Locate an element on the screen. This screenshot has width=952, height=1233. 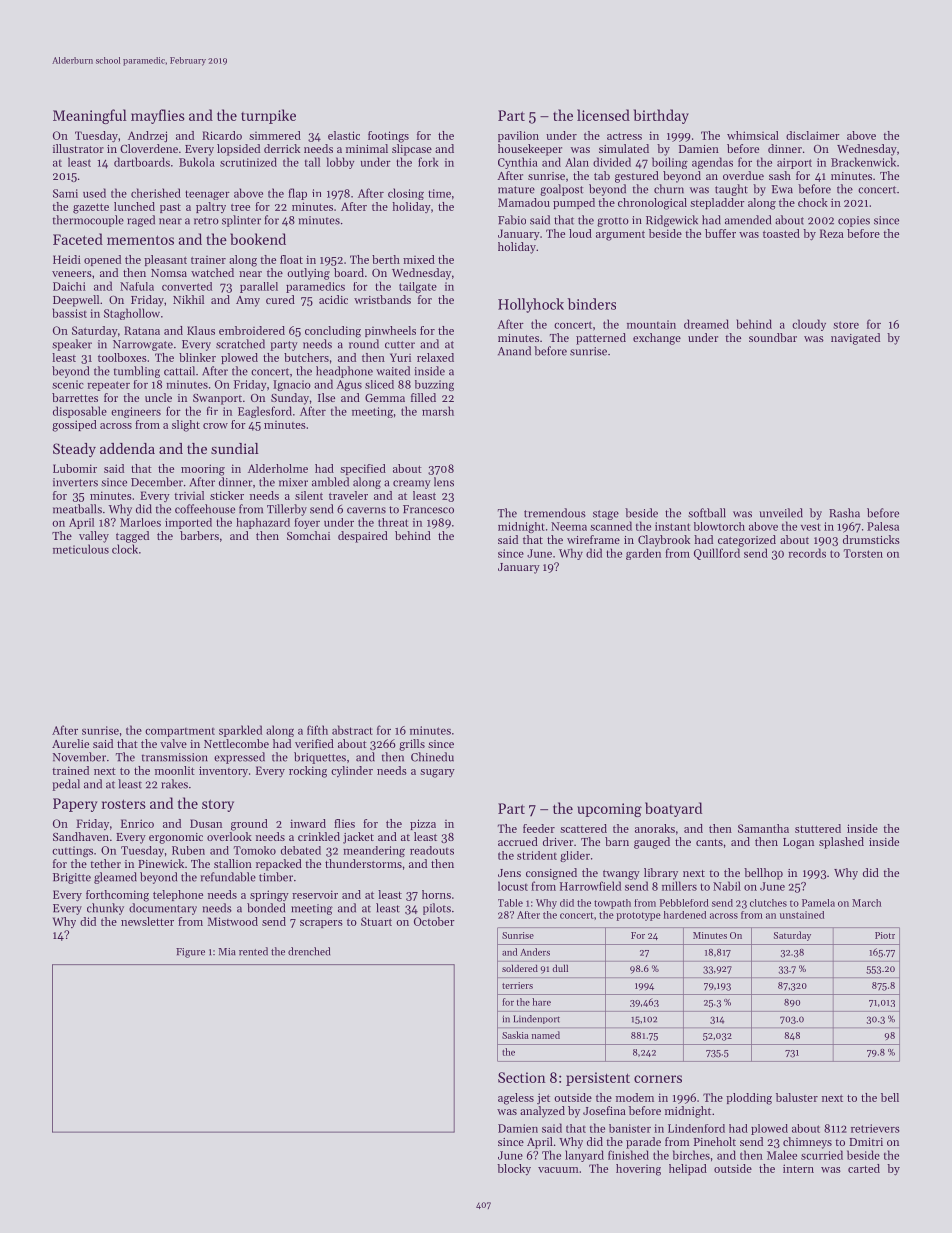
meatballs is located at coordinates (77, 509).
